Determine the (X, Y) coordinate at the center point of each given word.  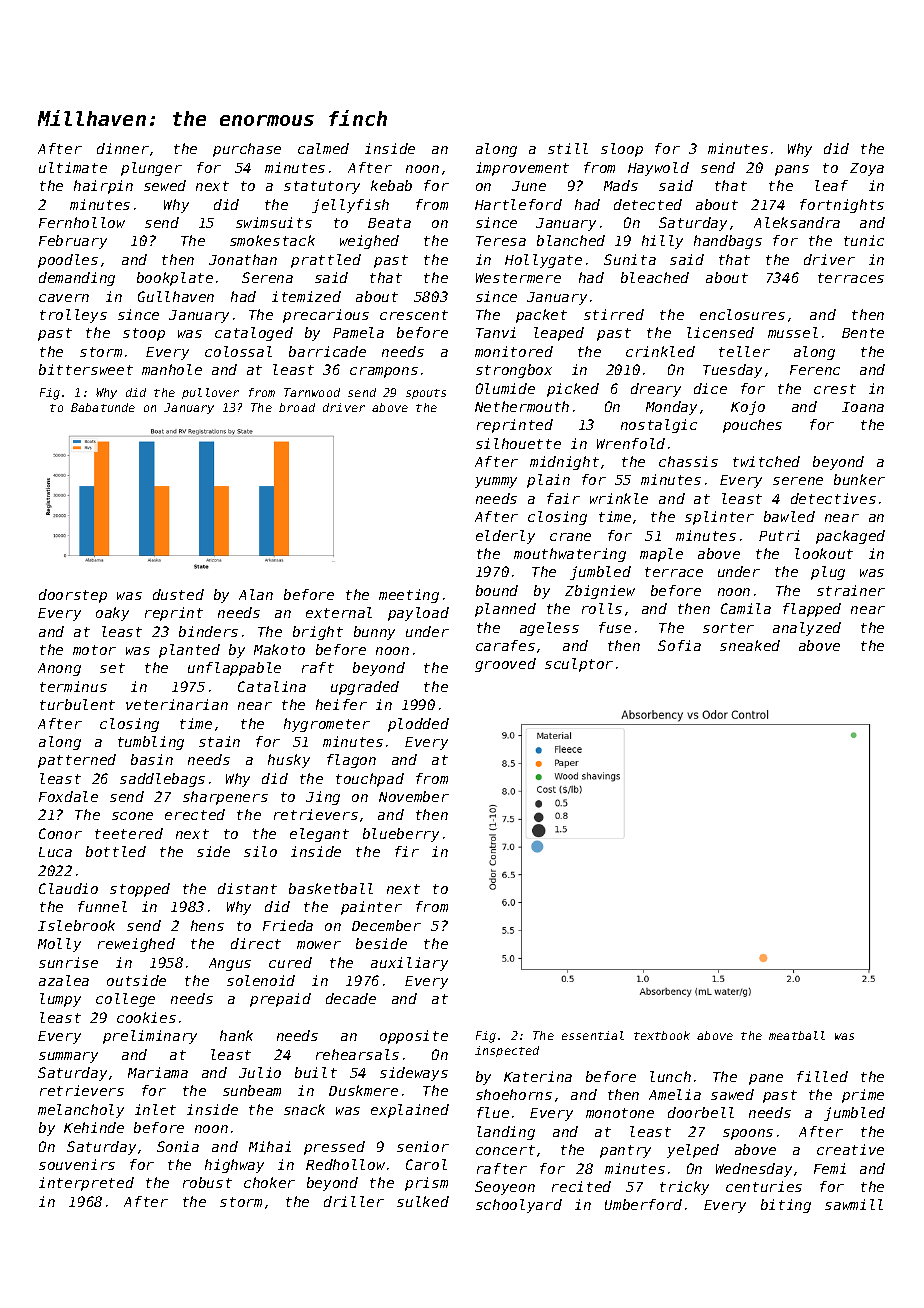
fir (407, 851)
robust (207, 1182)
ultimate (73, 167)
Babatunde (103, 407)
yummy (496, 482)
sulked (423, 1201)
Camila (746, 608)
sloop (622, 150)
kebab (391, 185)
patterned (77, 761)
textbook (662, 1035)
